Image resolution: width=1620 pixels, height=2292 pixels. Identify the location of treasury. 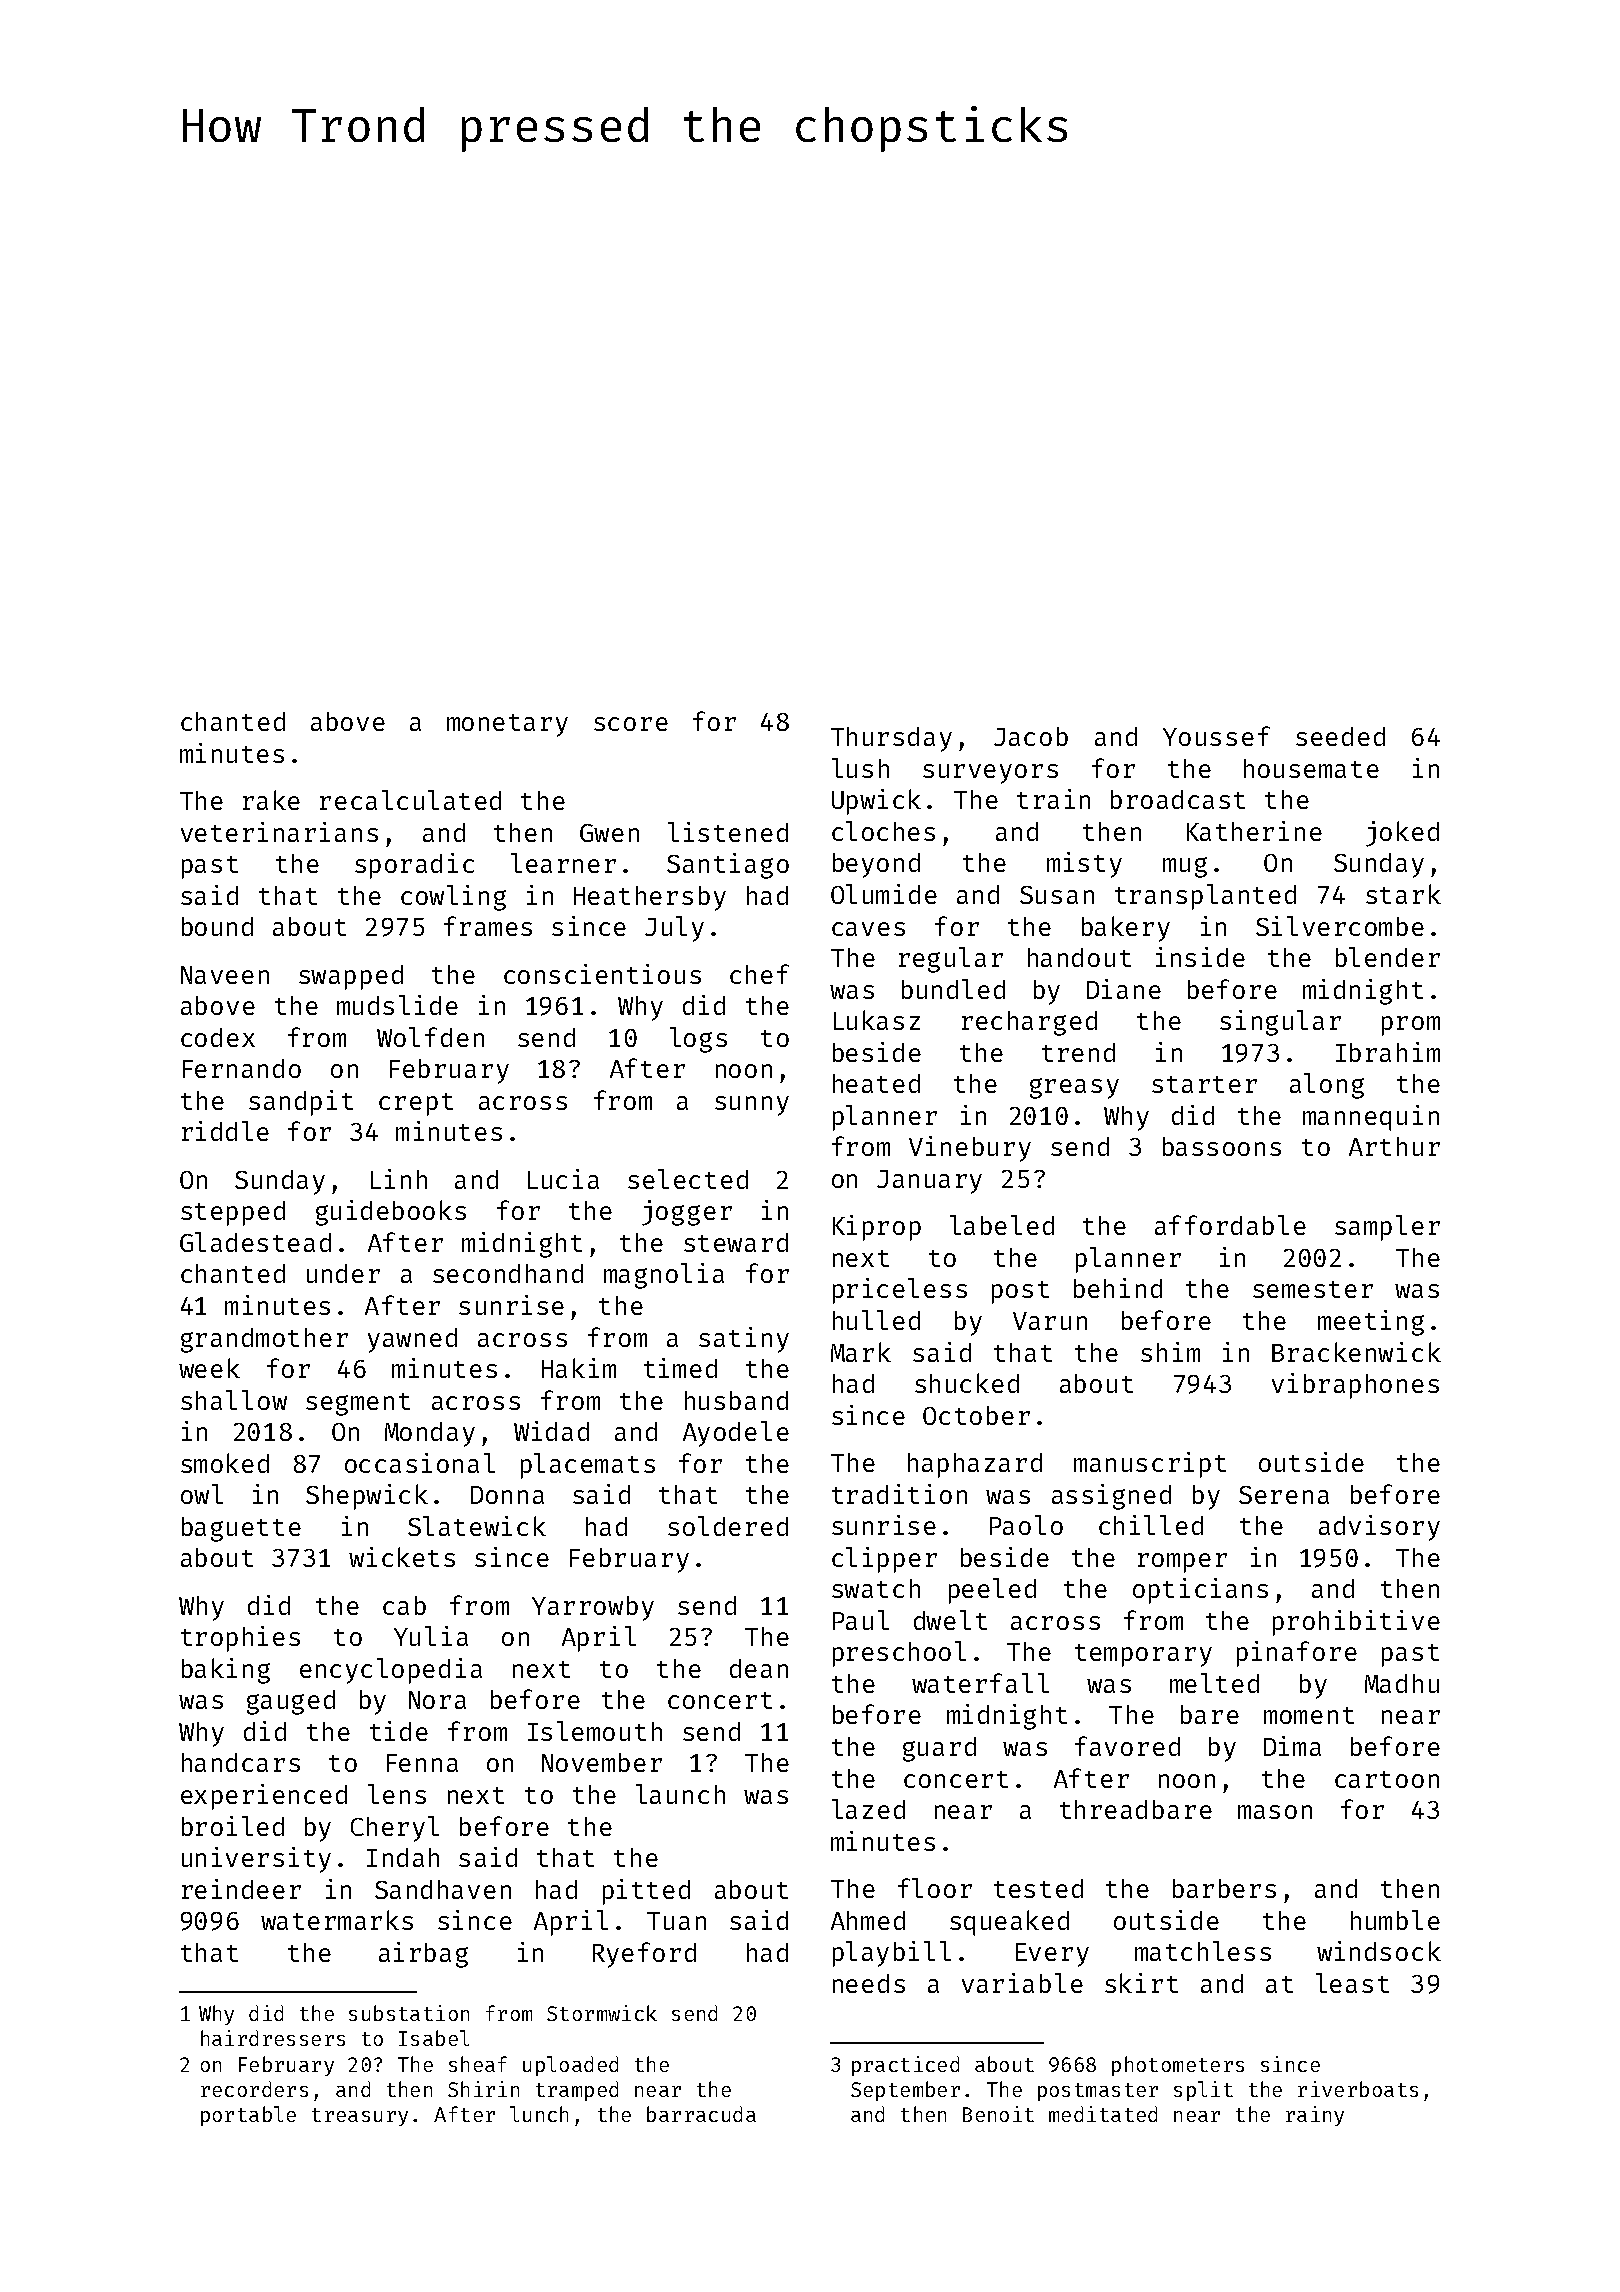
(360, 2117).
